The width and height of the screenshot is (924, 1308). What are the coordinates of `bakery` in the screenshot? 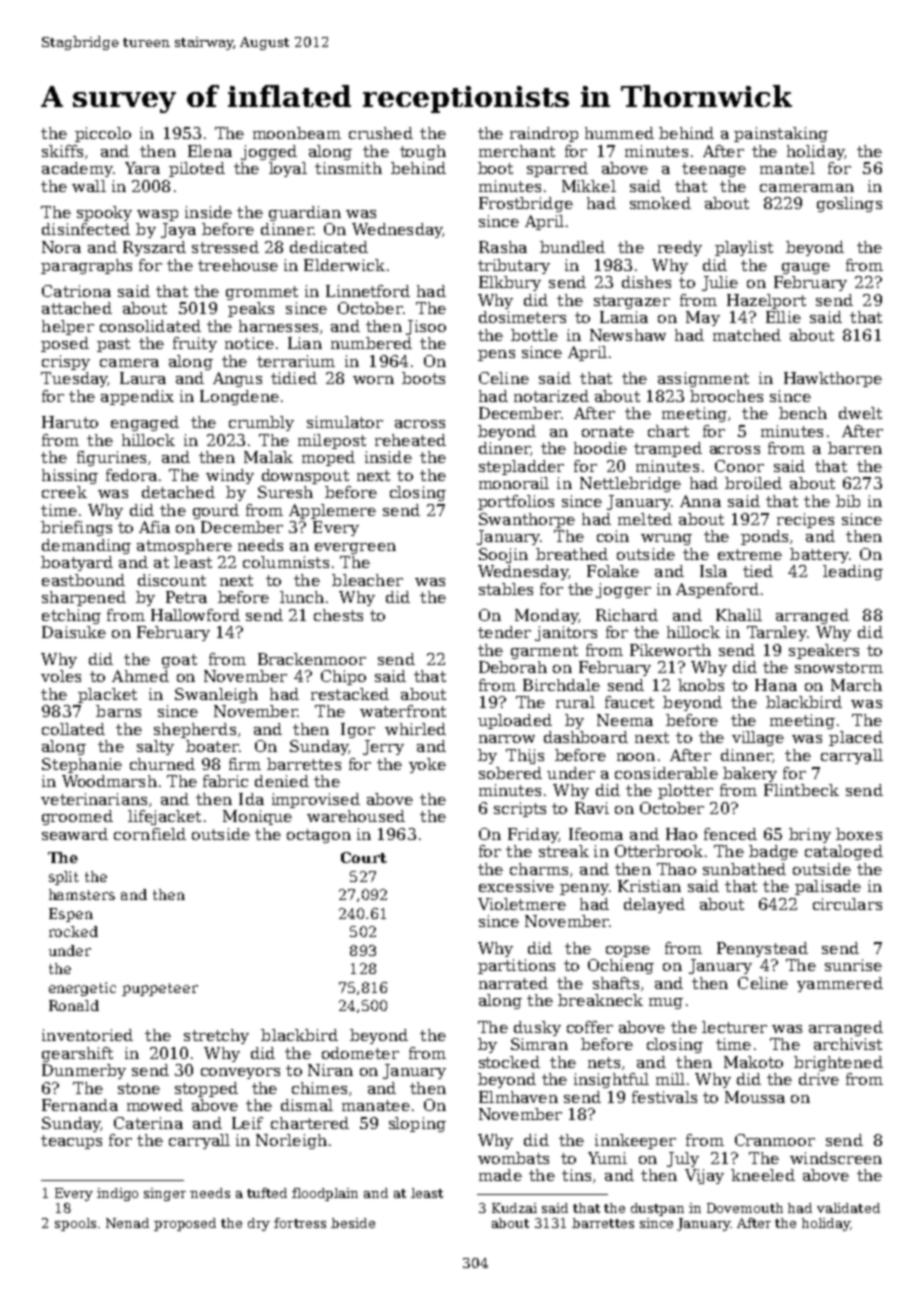 It's located at (750, 774).
